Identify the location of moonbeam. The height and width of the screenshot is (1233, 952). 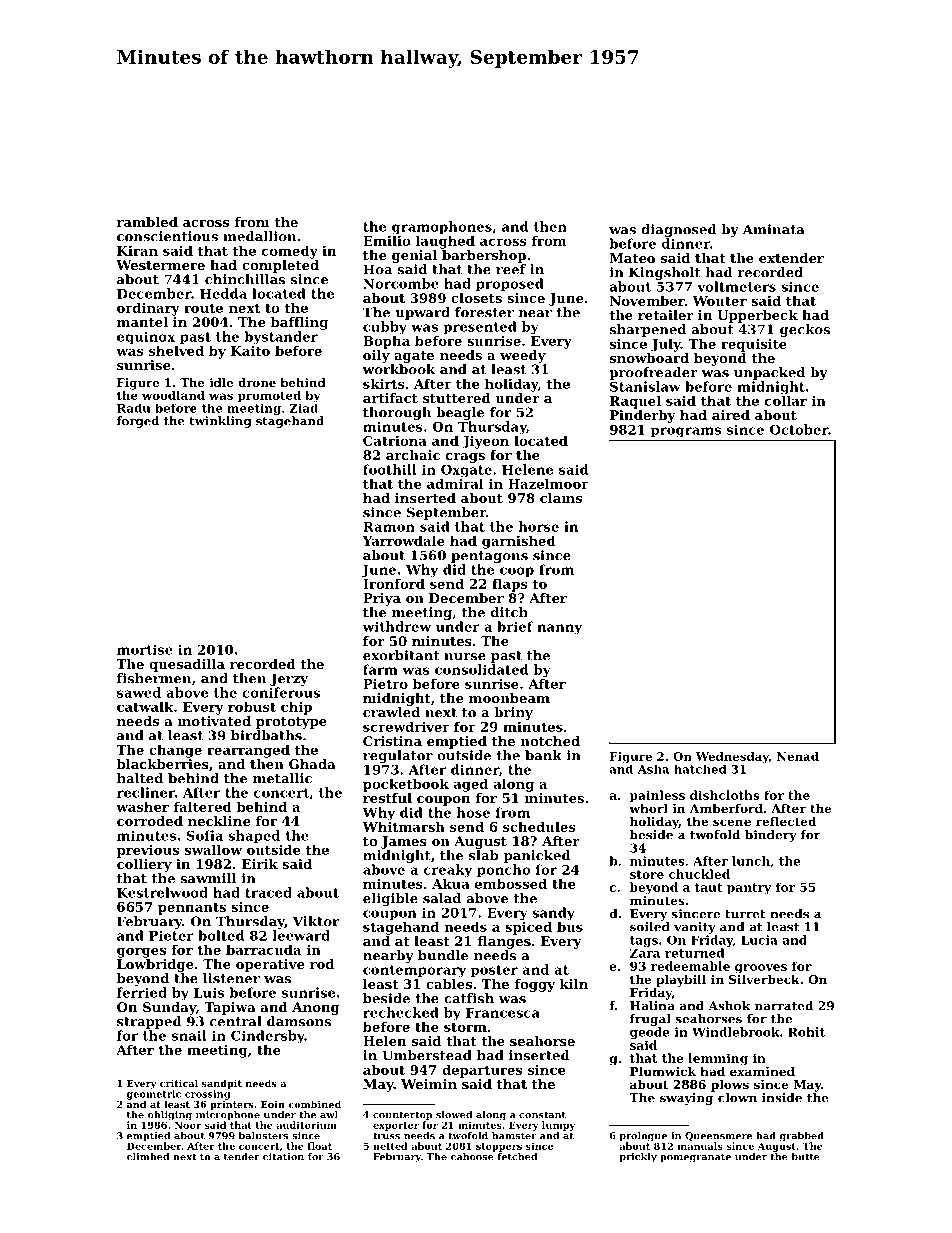
(509, 698).
